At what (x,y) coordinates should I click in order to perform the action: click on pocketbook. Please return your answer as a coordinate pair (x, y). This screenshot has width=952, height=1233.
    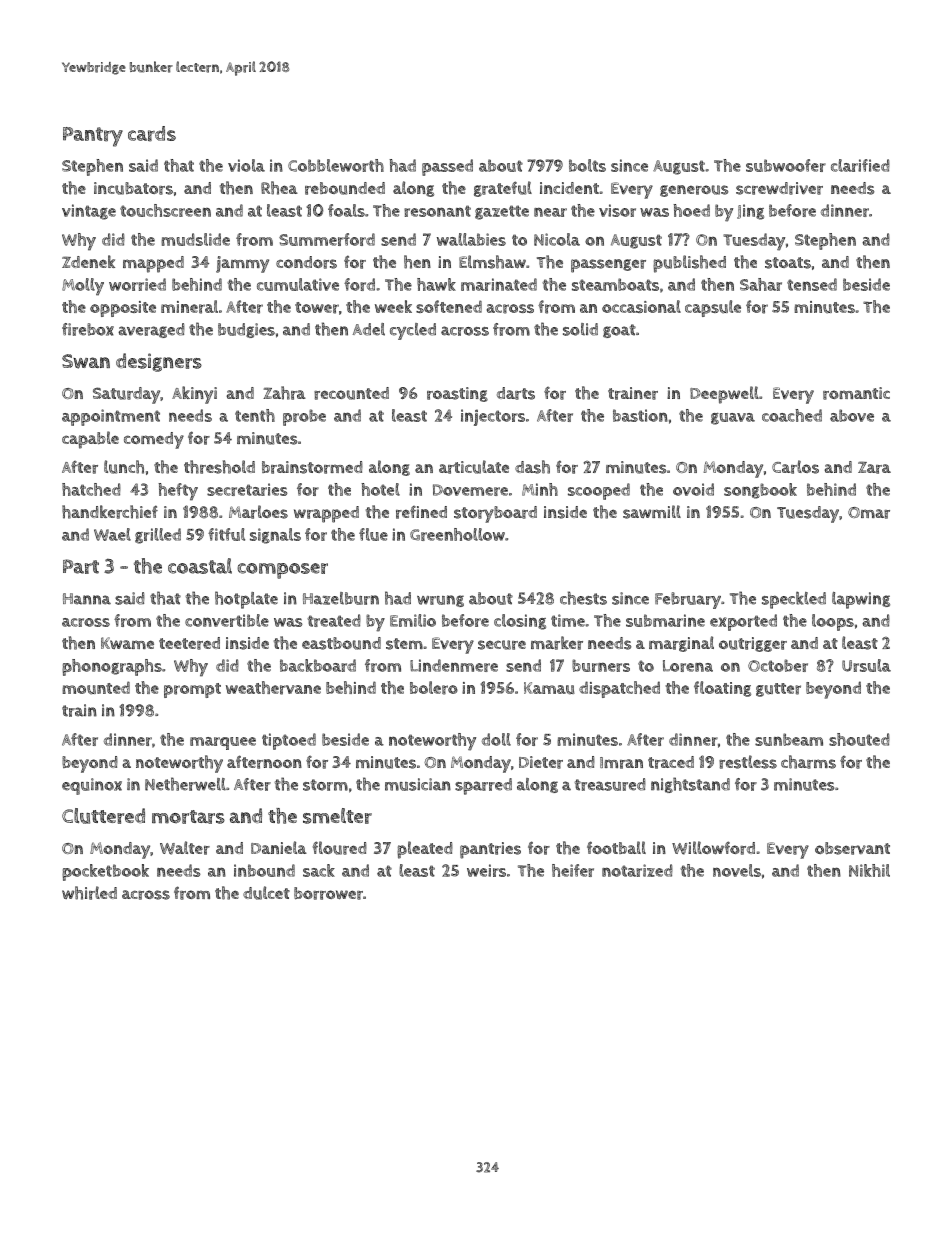
    Looking at the image, I should click on (105, 872).
